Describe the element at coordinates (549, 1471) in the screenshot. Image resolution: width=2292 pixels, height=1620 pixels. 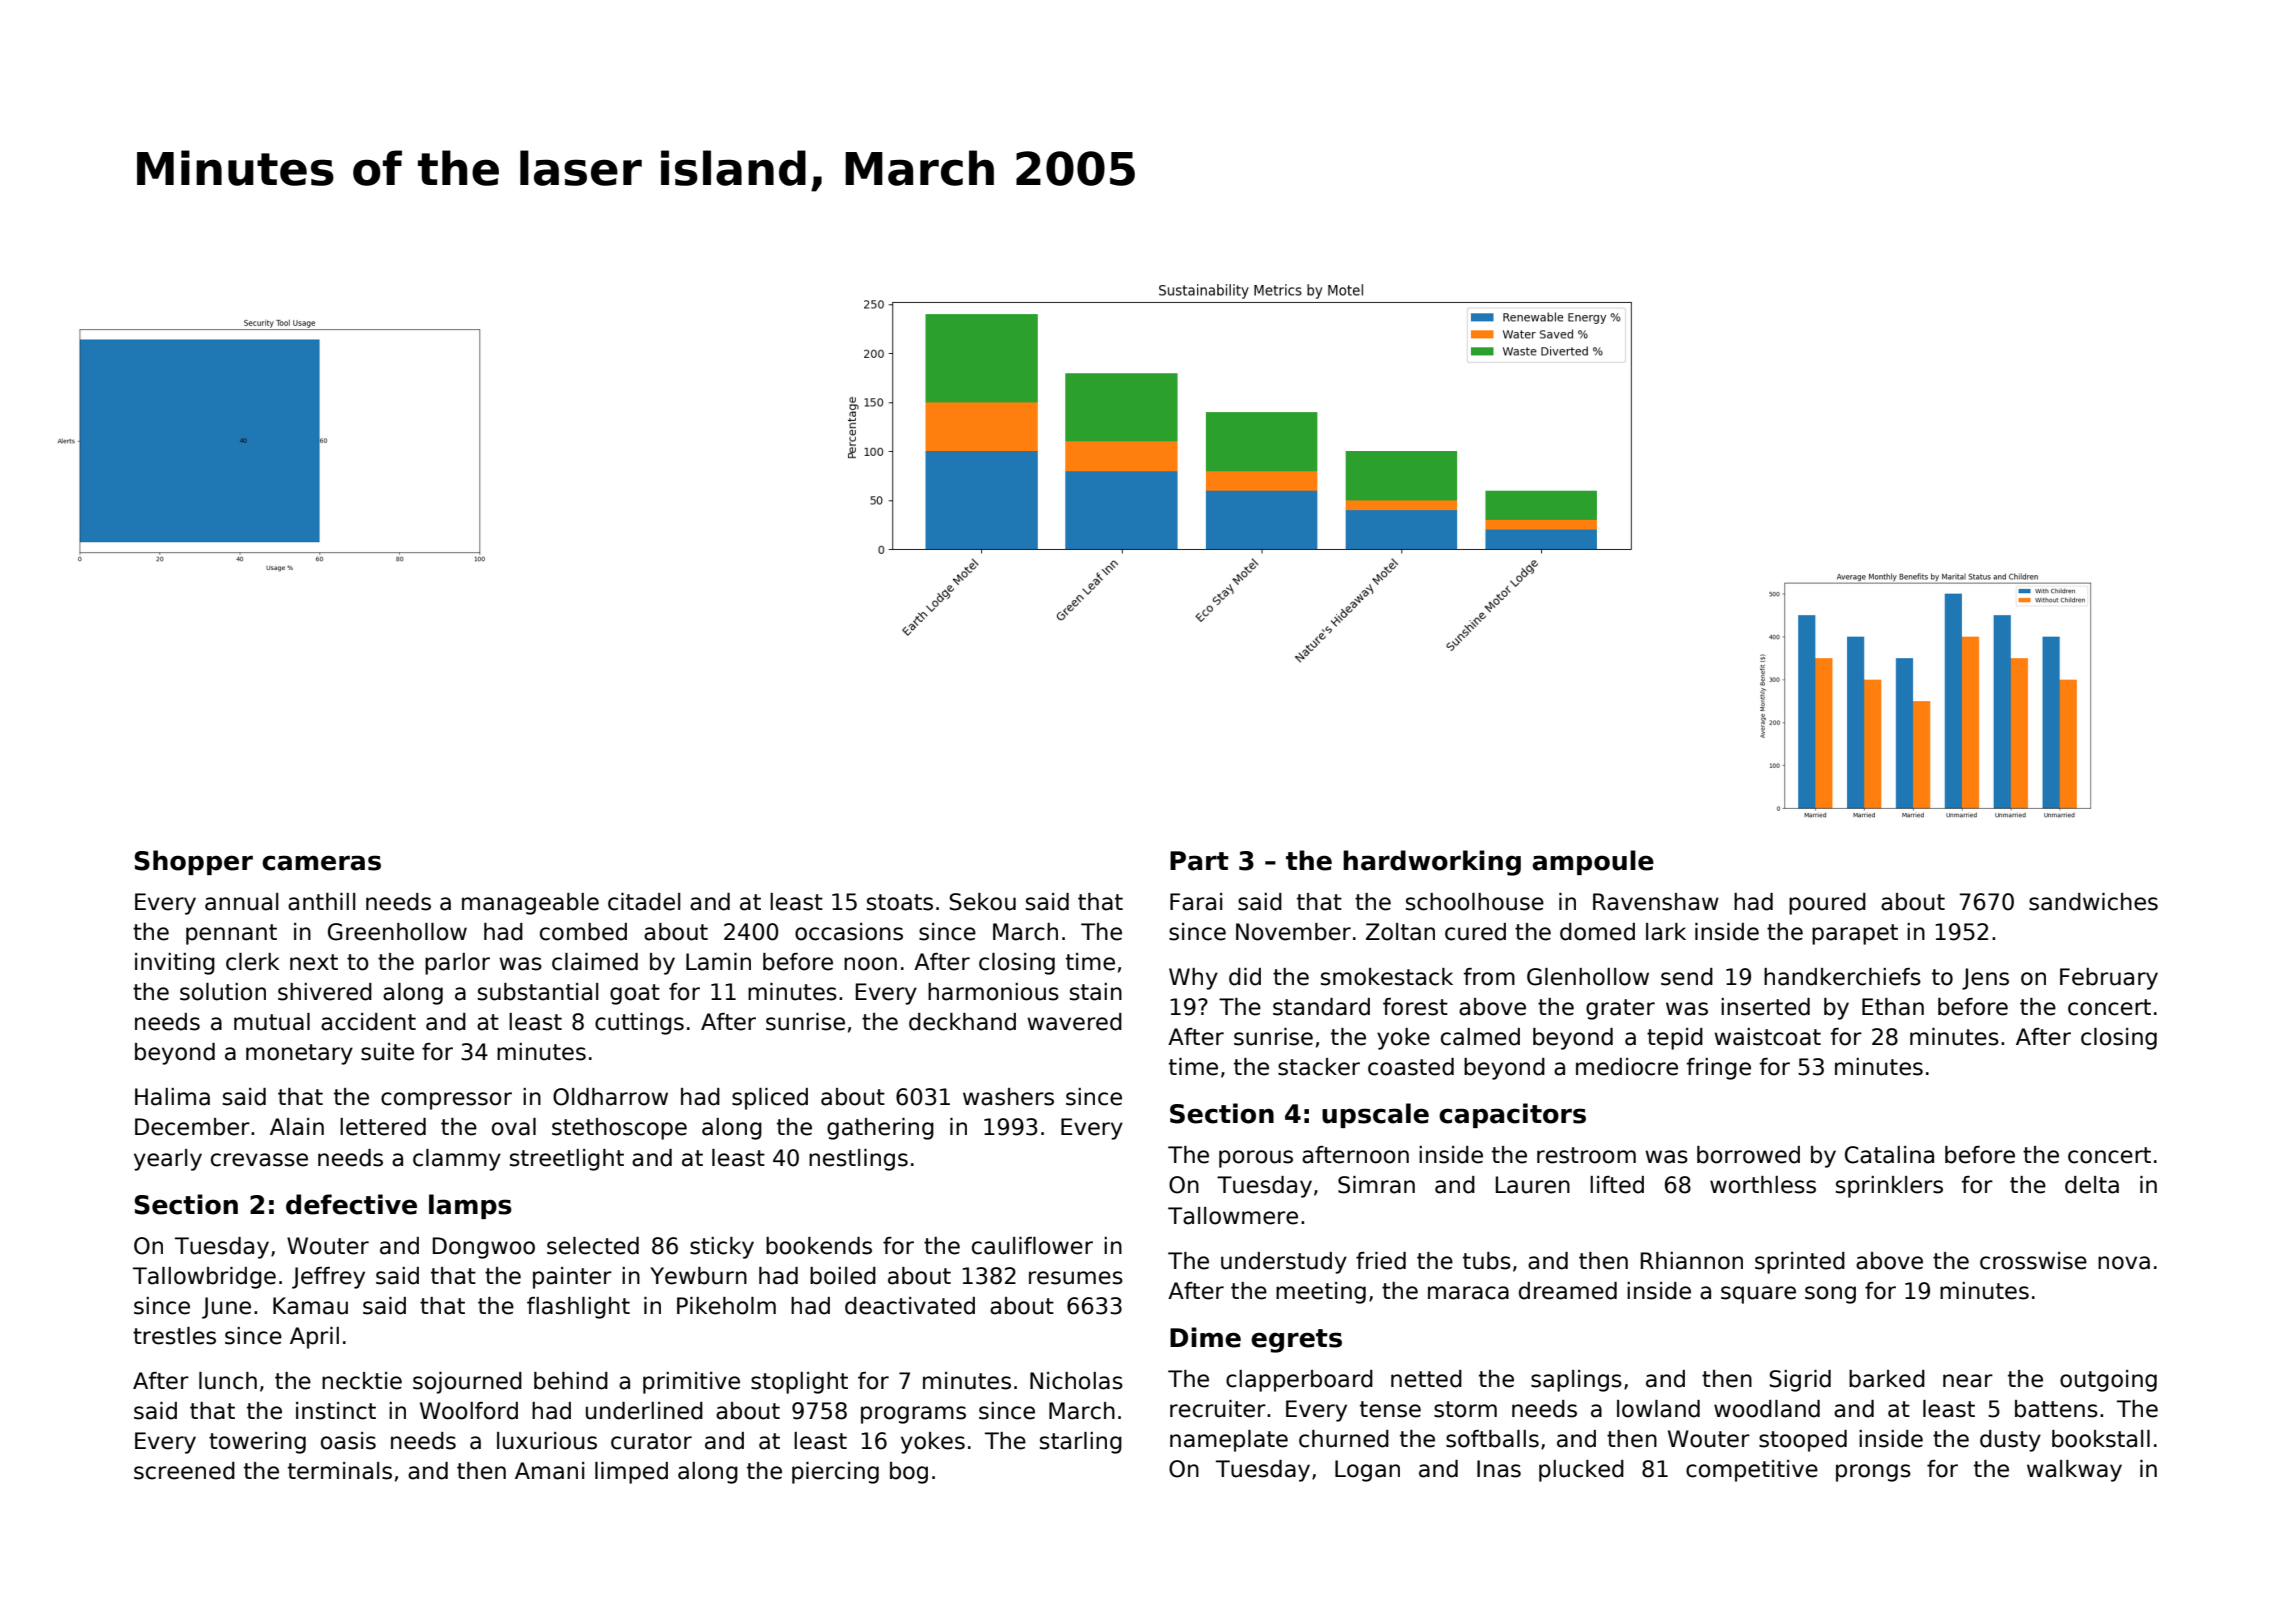
I see `Amani` at that location.
